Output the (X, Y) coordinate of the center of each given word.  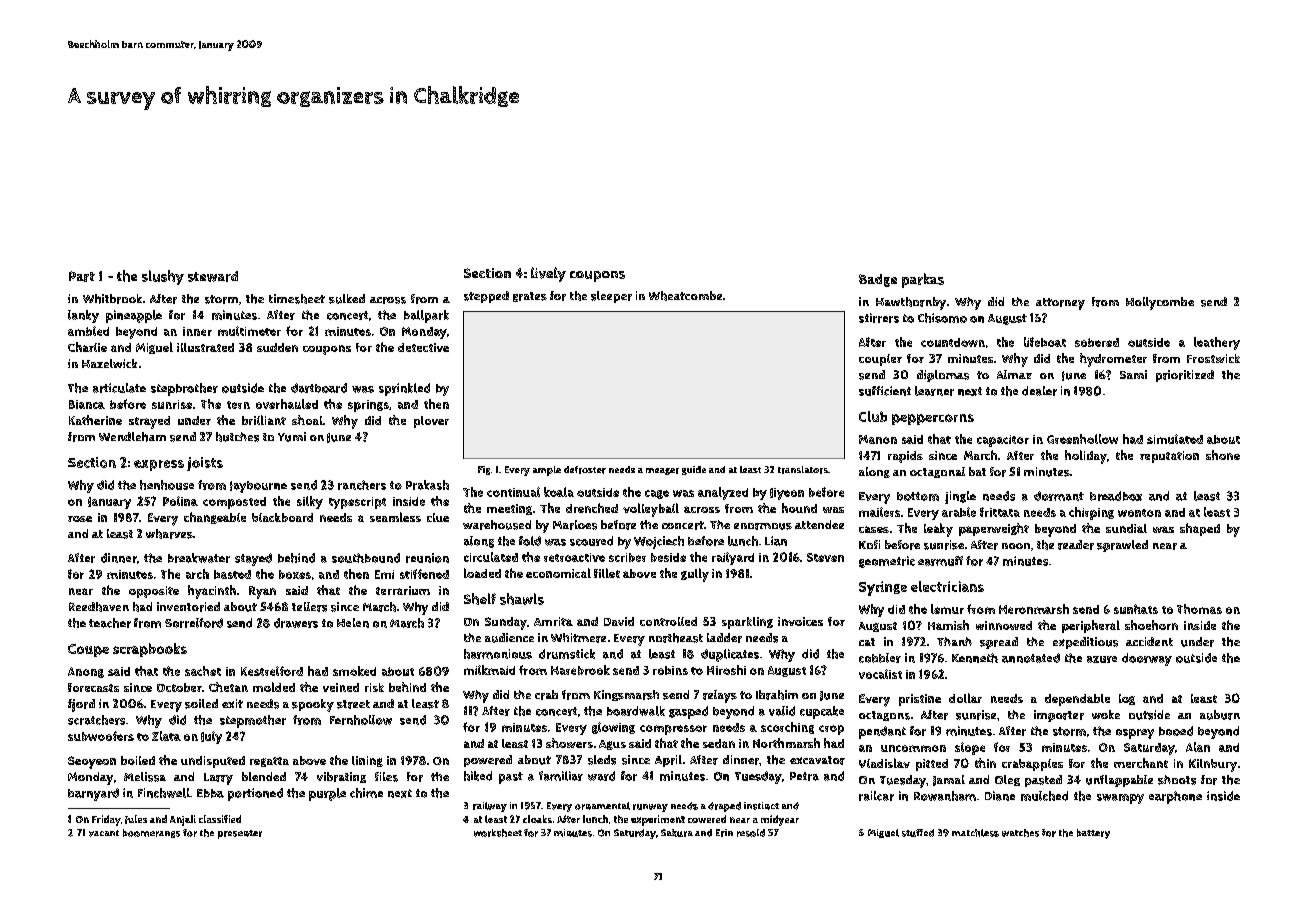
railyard (733, 558)
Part (82, 276)
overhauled (287, 404)
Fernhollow (361, 720)
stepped (486, 297)
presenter (240, 834)
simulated (1175, 439)
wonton (1139, 513)
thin (985, 763)
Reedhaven (99, 607)
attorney (1060, 304)
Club (873, 416)
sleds (602, 760)
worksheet (498, 833)
